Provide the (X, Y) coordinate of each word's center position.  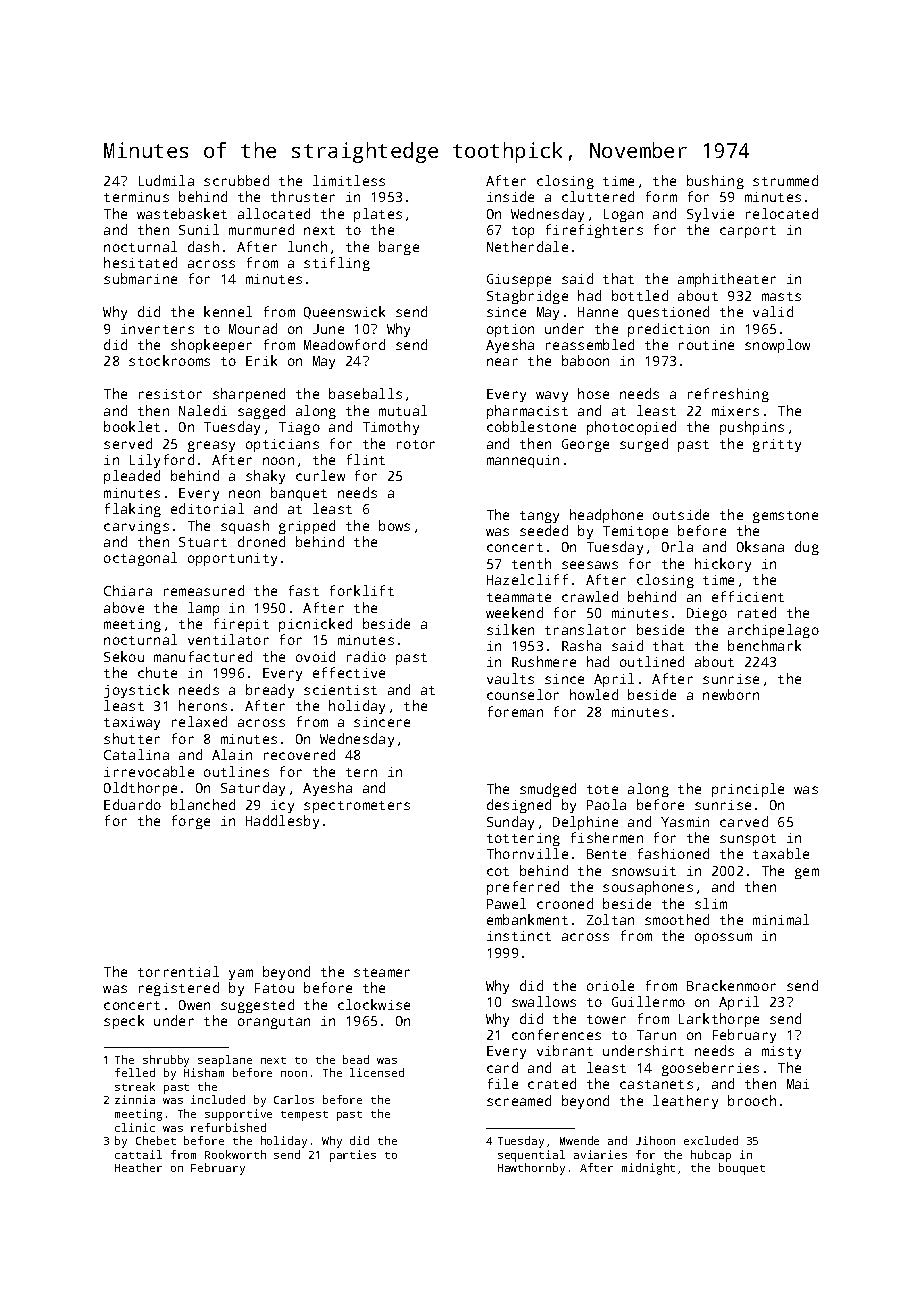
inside (510, 196)
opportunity (232, 559)
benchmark (764, 645)
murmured (261, 229)
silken (510, 629)
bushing (715, 182)
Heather (138, 1167)
